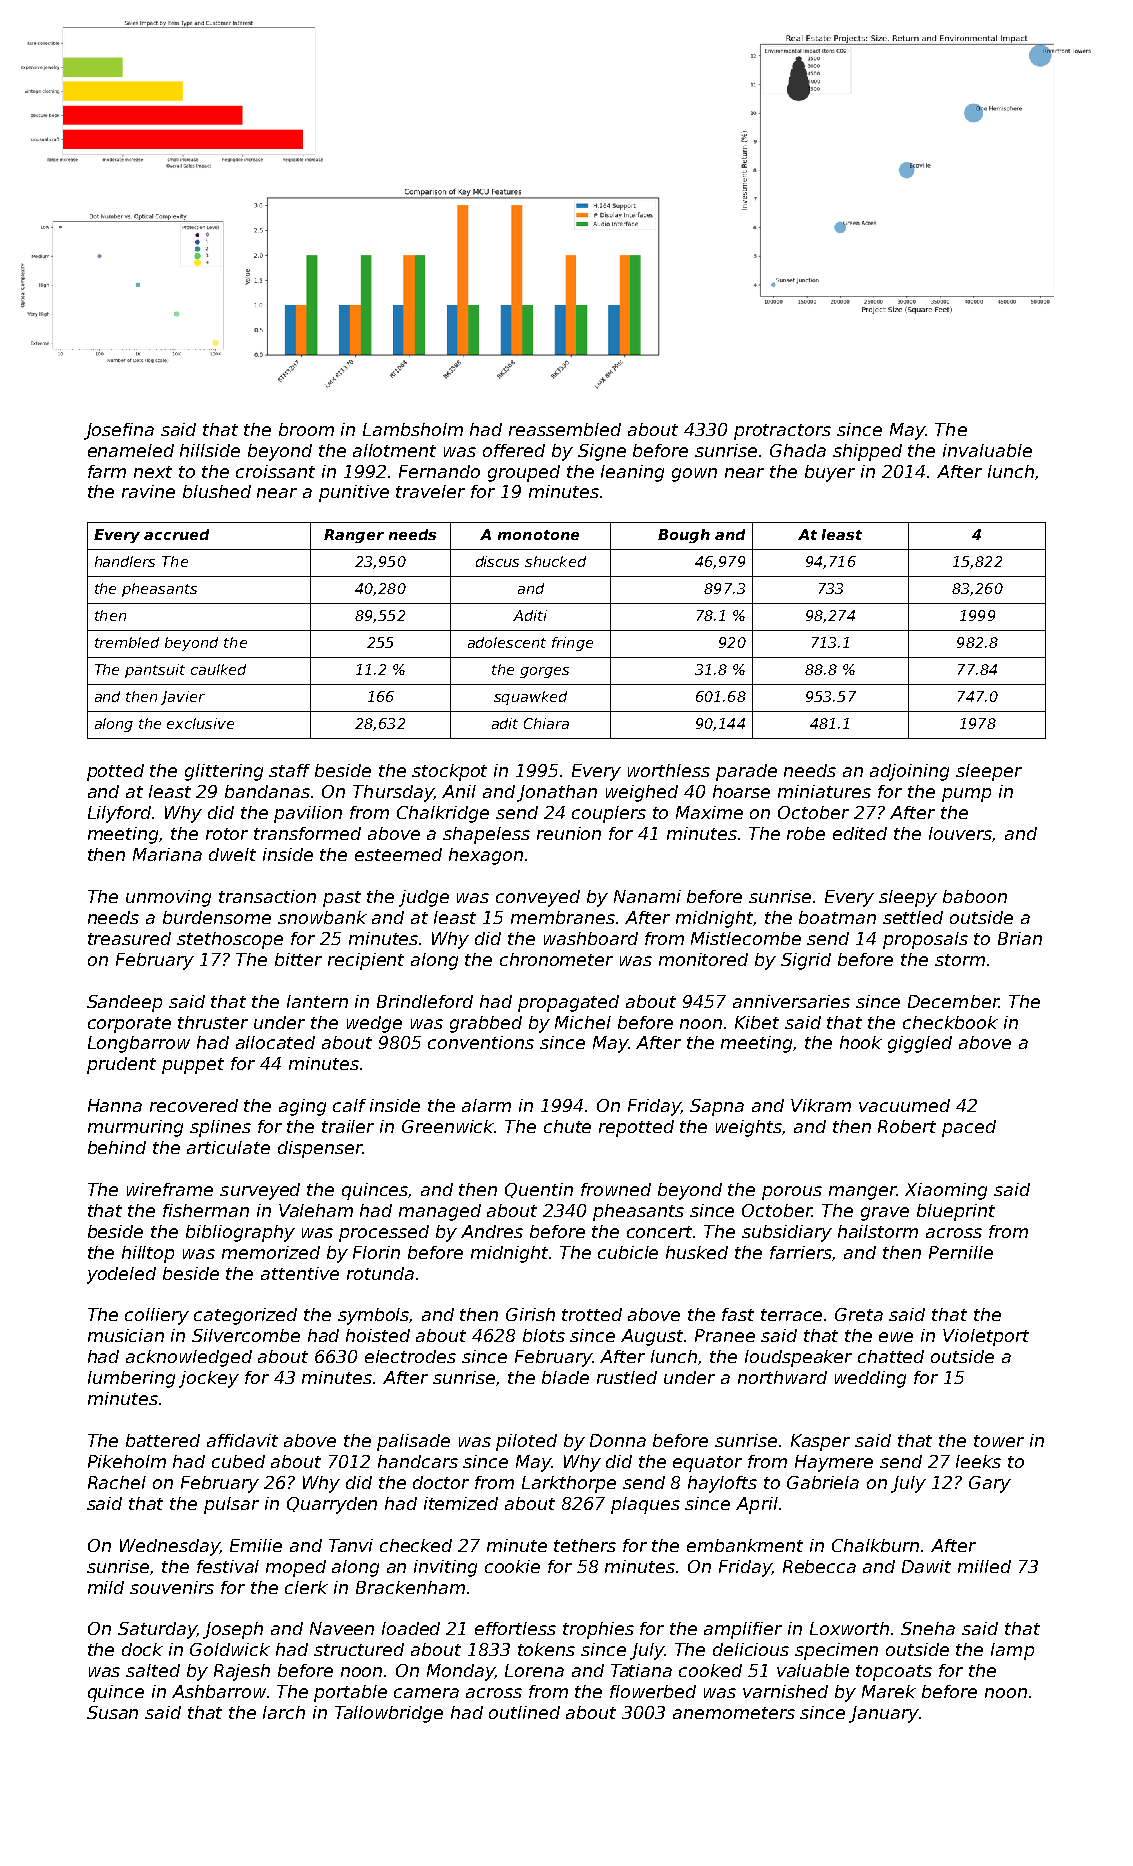 This page has height=1866, width=1133. Describe the element at coordinates (703, 959) in the page. I see `monitored` at that location.
